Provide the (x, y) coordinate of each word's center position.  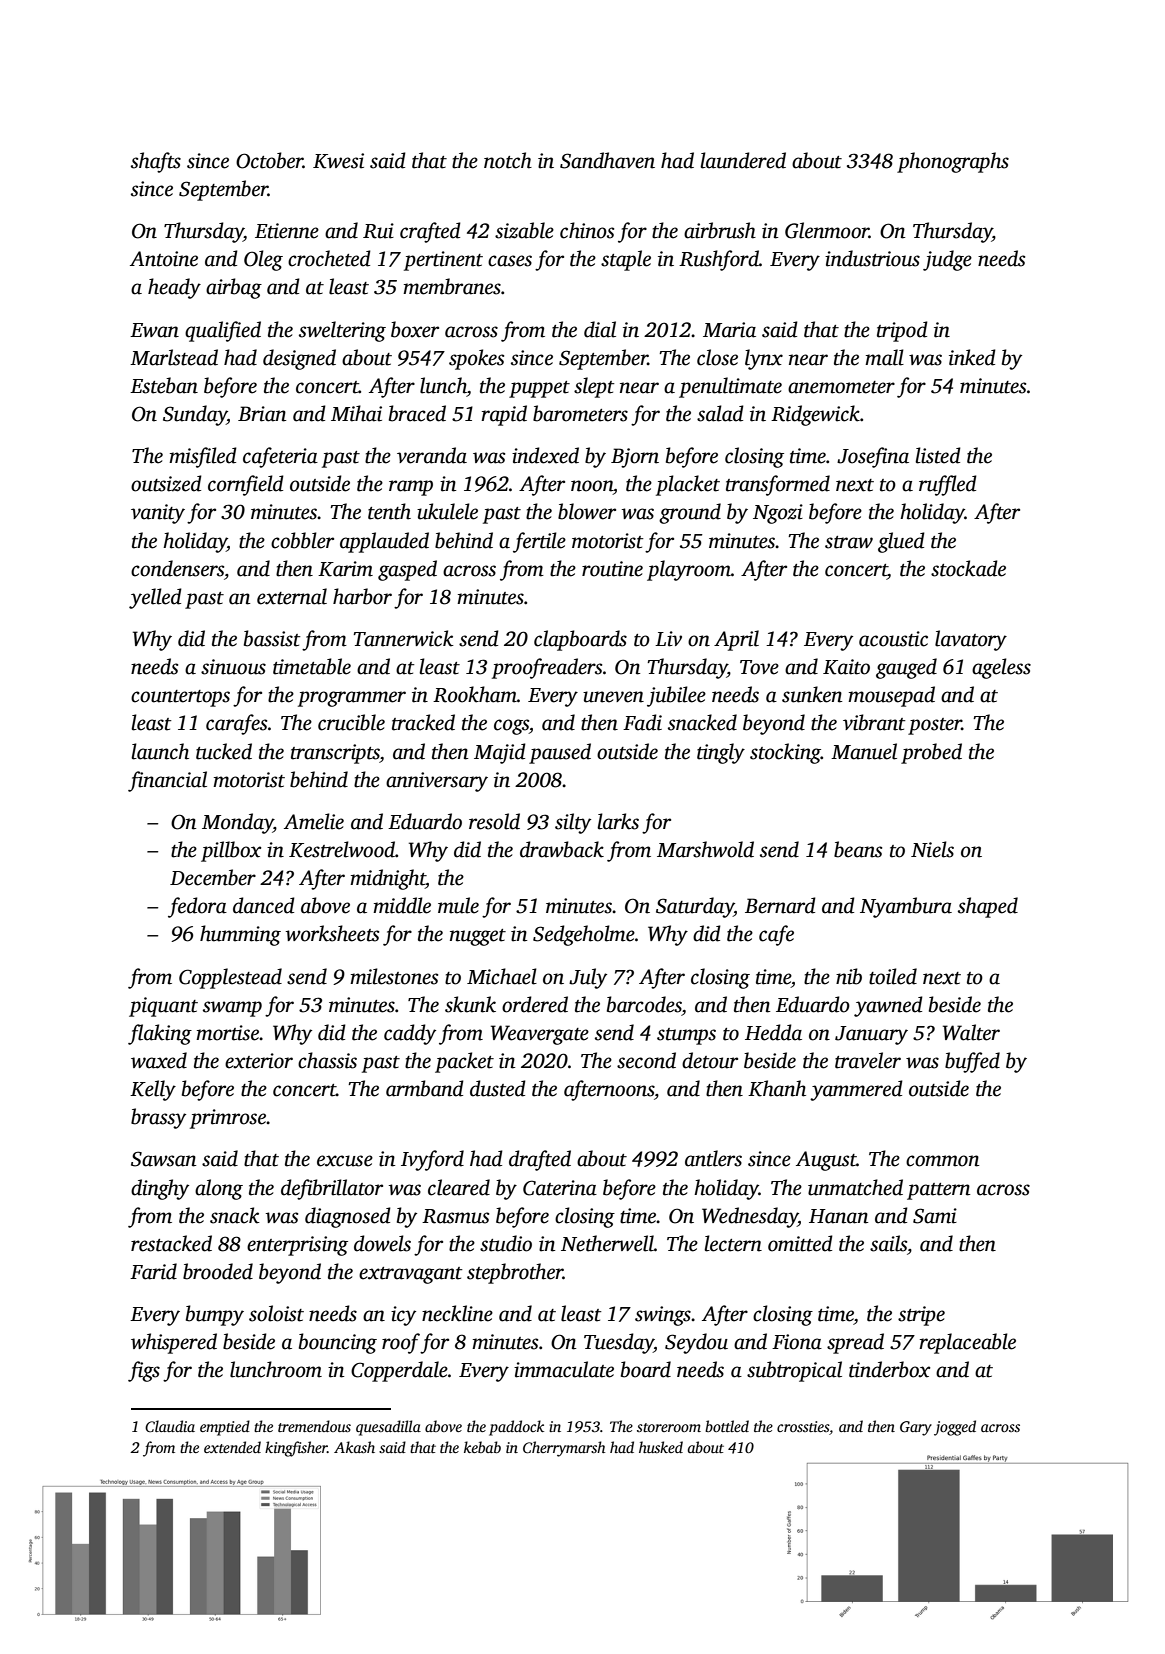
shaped (988, 907)
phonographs (953, 162)
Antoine (164, 259)
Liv (668, 639)
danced (264, 905)
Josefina (873, 457)
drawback (562, 849)
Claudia (170, 1426)
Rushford (719, 260)
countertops (180, 698)
